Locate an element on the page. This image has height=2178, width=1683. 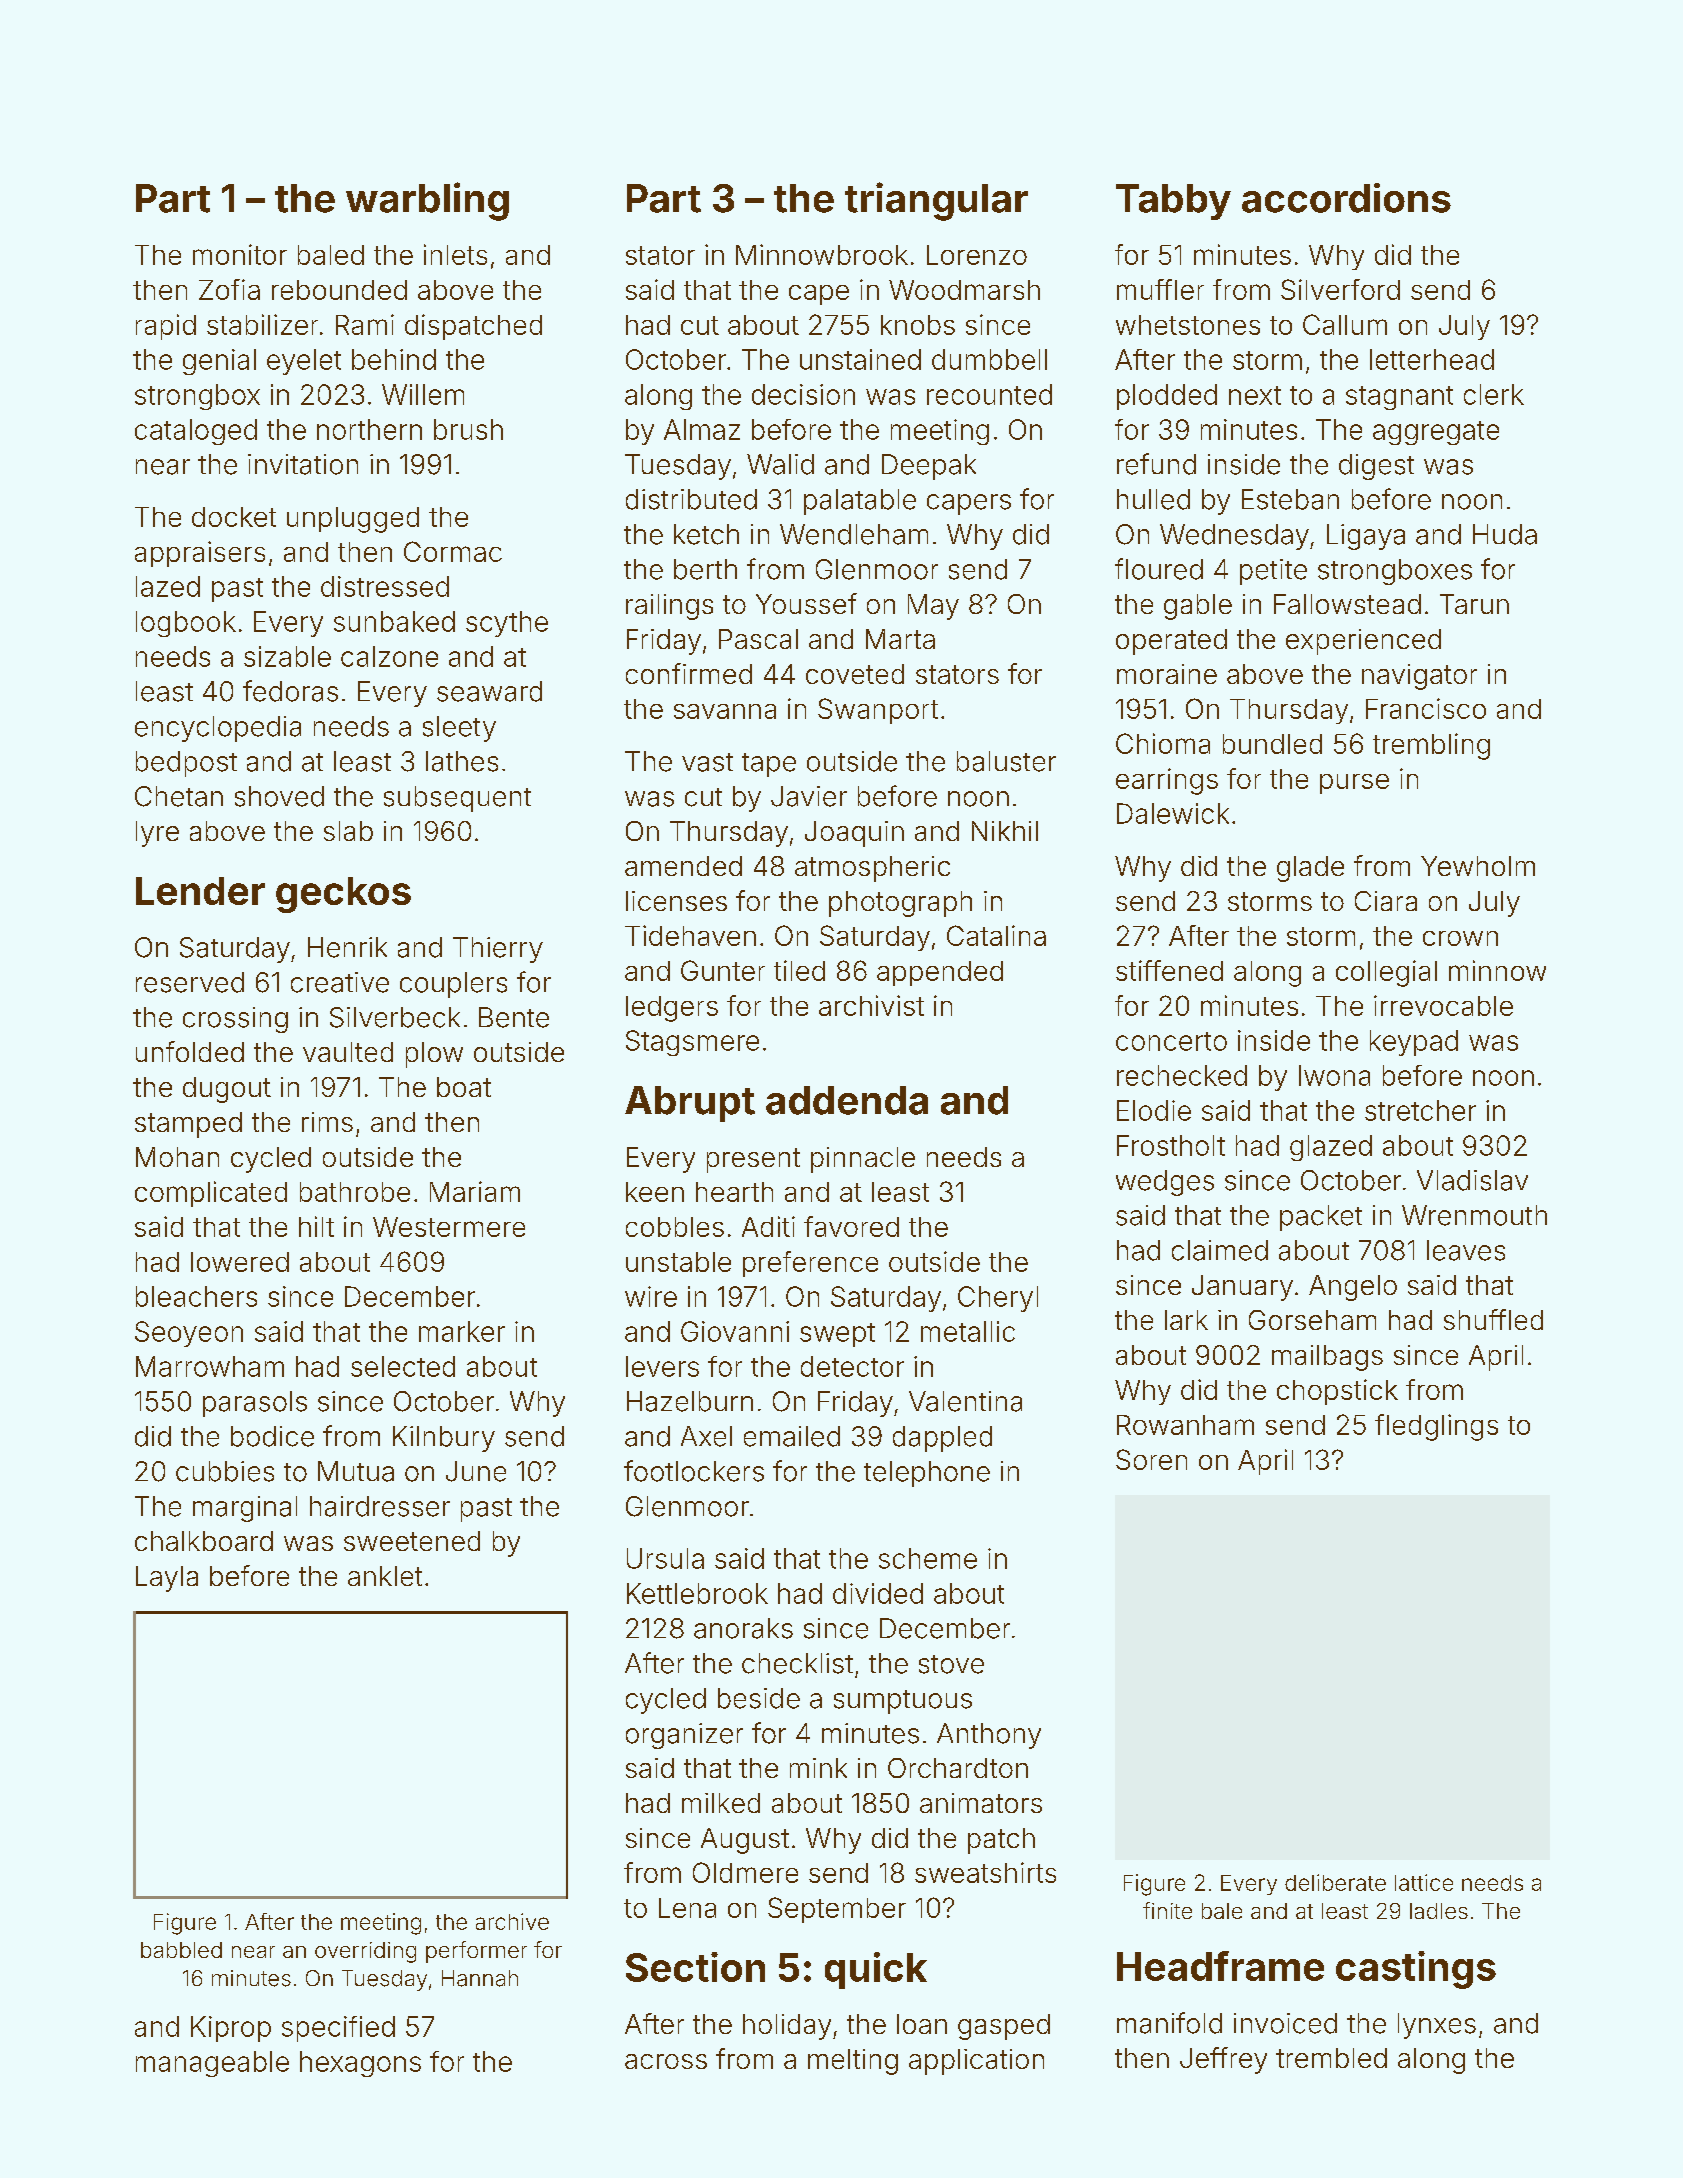
mink is located at coordinates (818, 1768).
